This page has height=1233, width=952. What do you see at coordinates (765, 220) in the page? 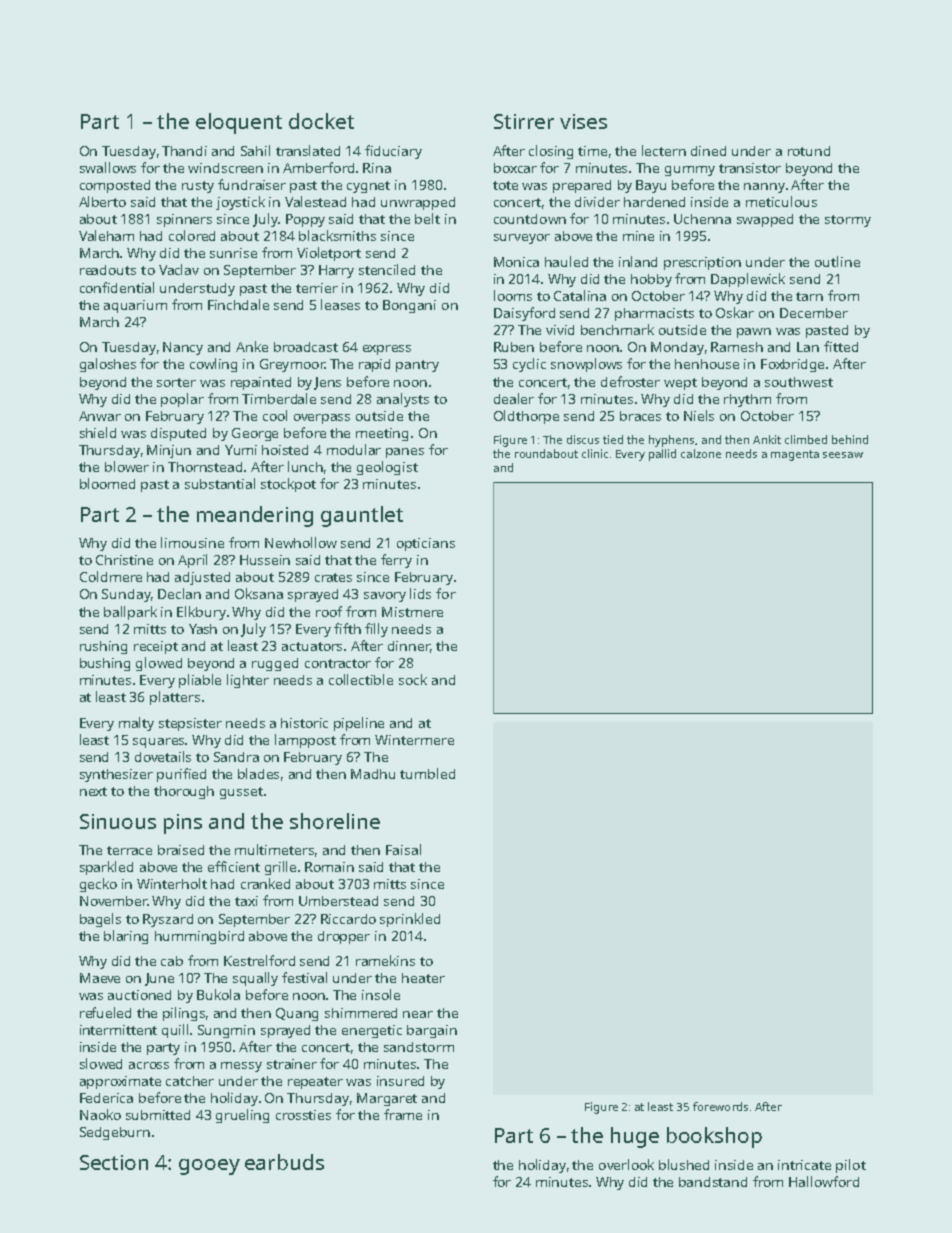
I see `swapped` at bounding box center [765, 220].
